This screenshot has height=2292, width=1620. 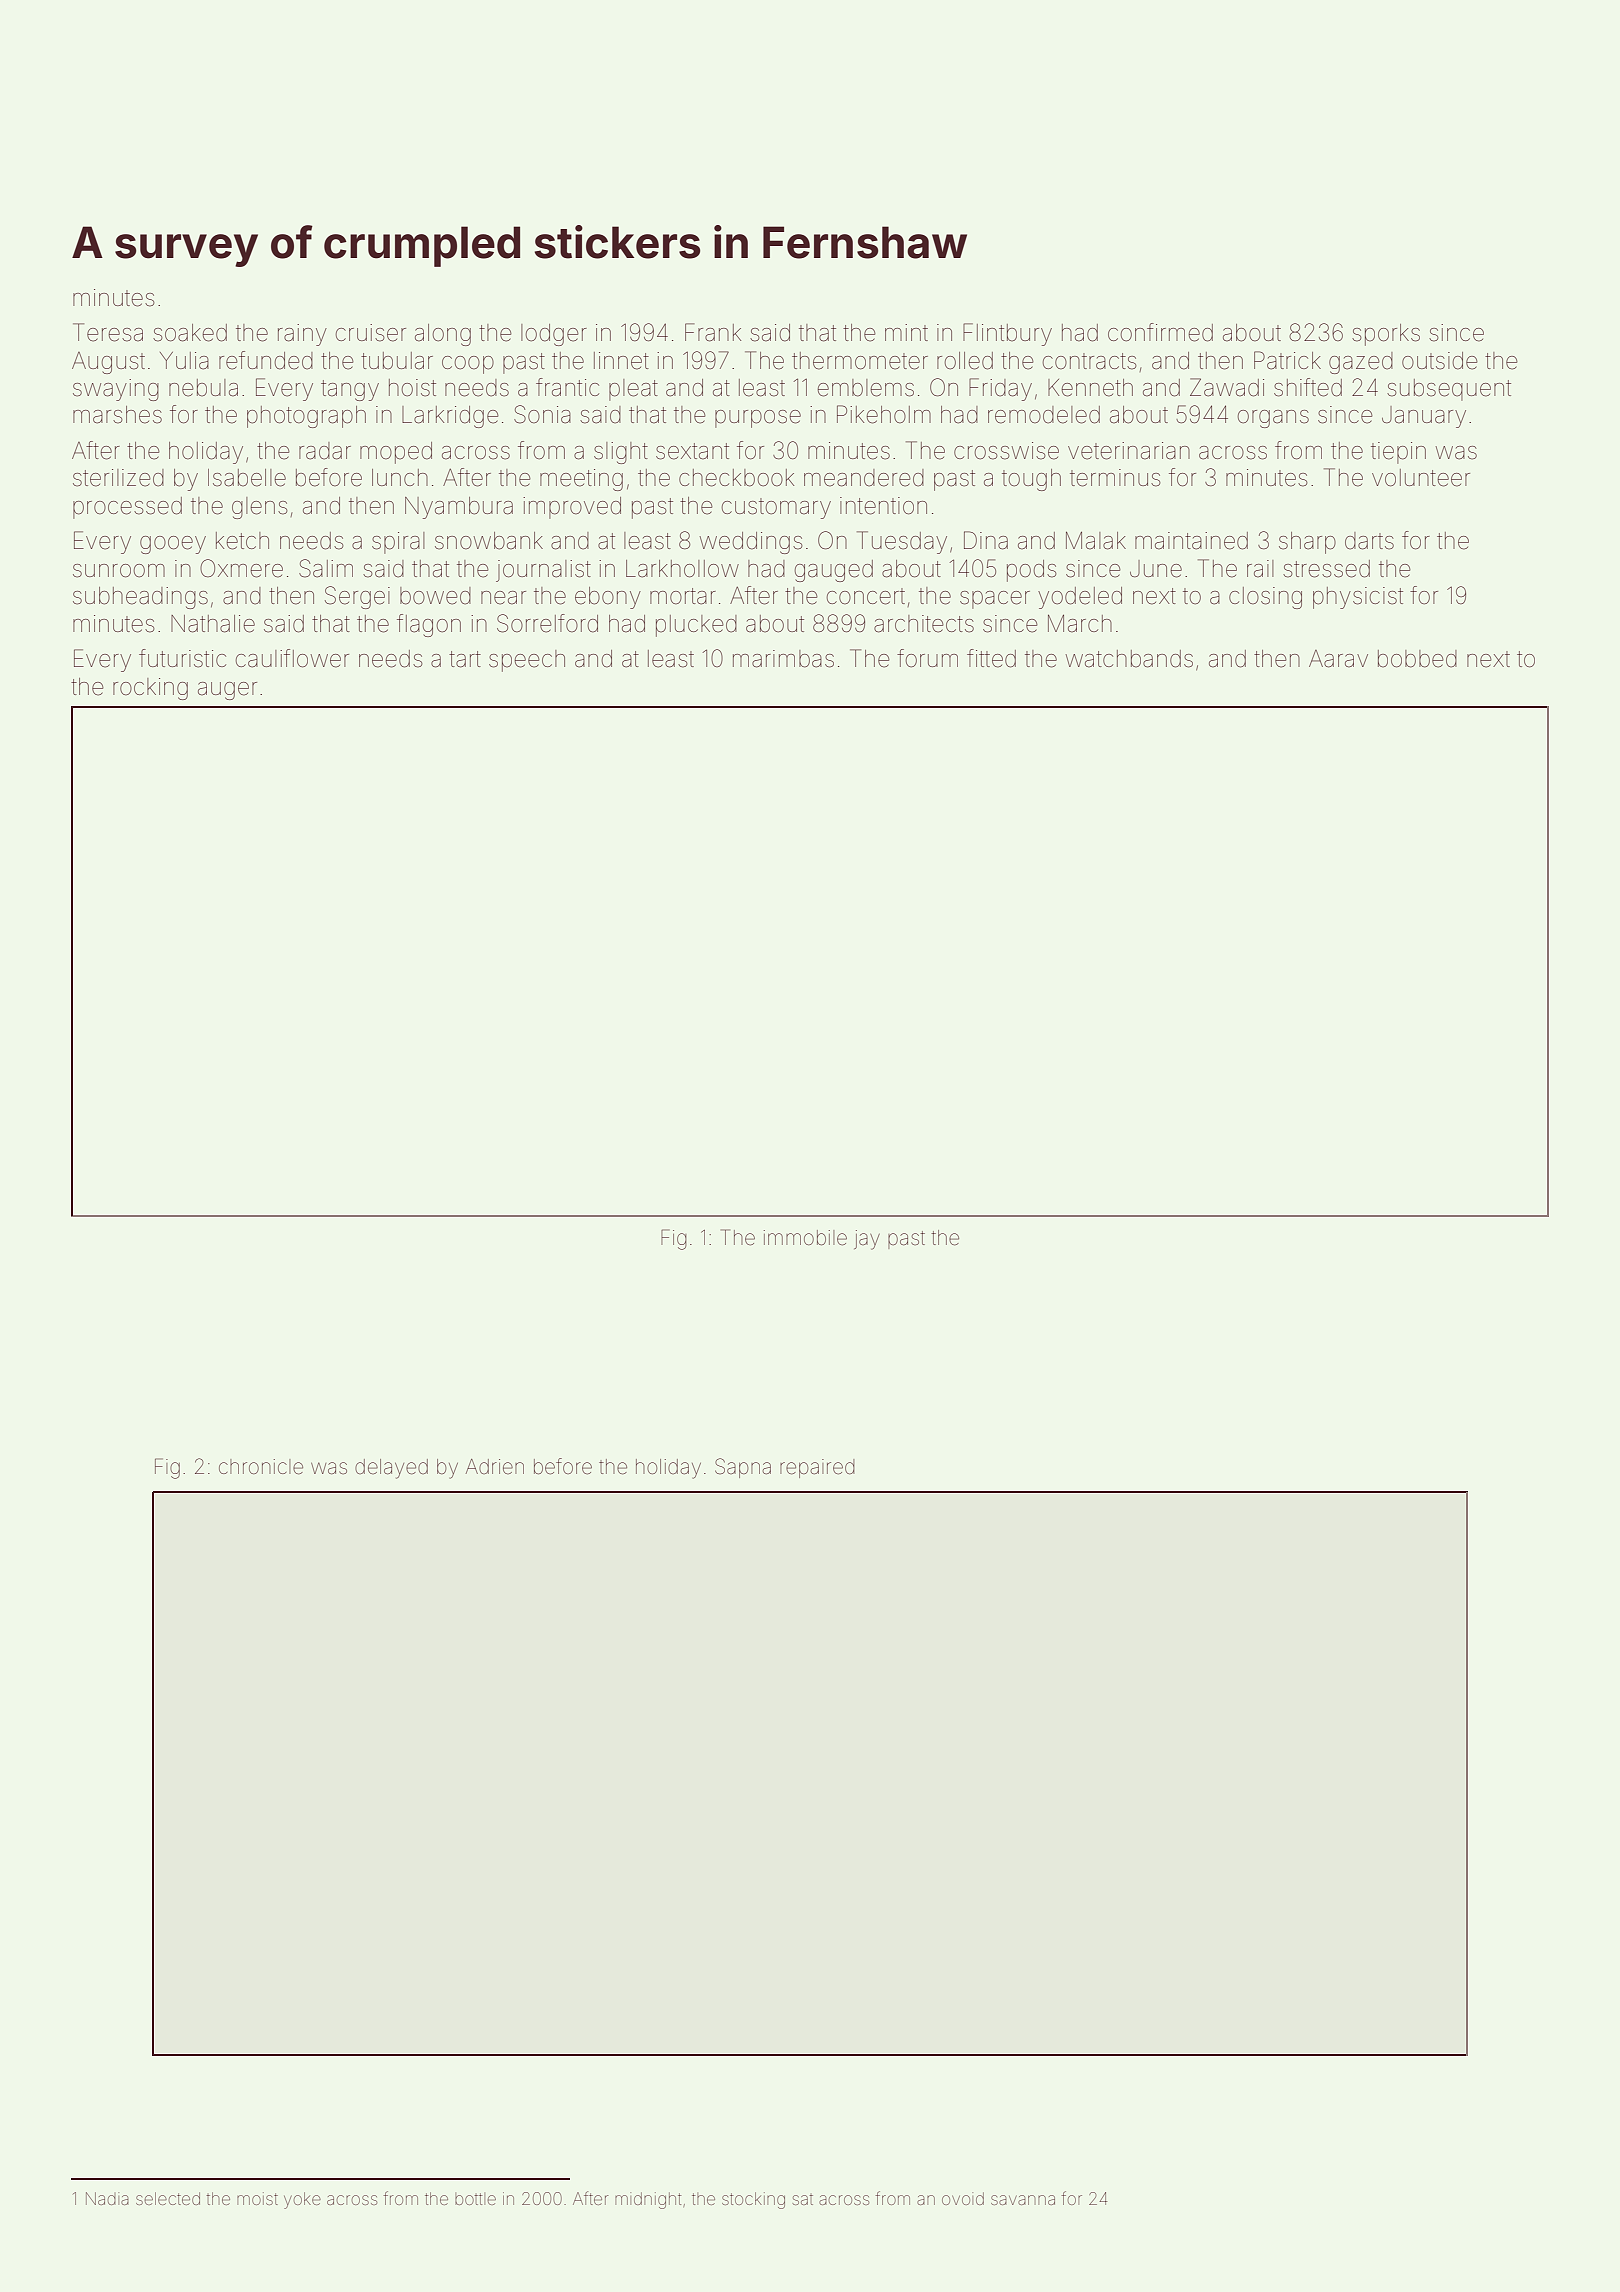 What do you see at coordinates (1338, 659) in the screenshot?
I see `Aarav` at bounding box center [1338, 659].
